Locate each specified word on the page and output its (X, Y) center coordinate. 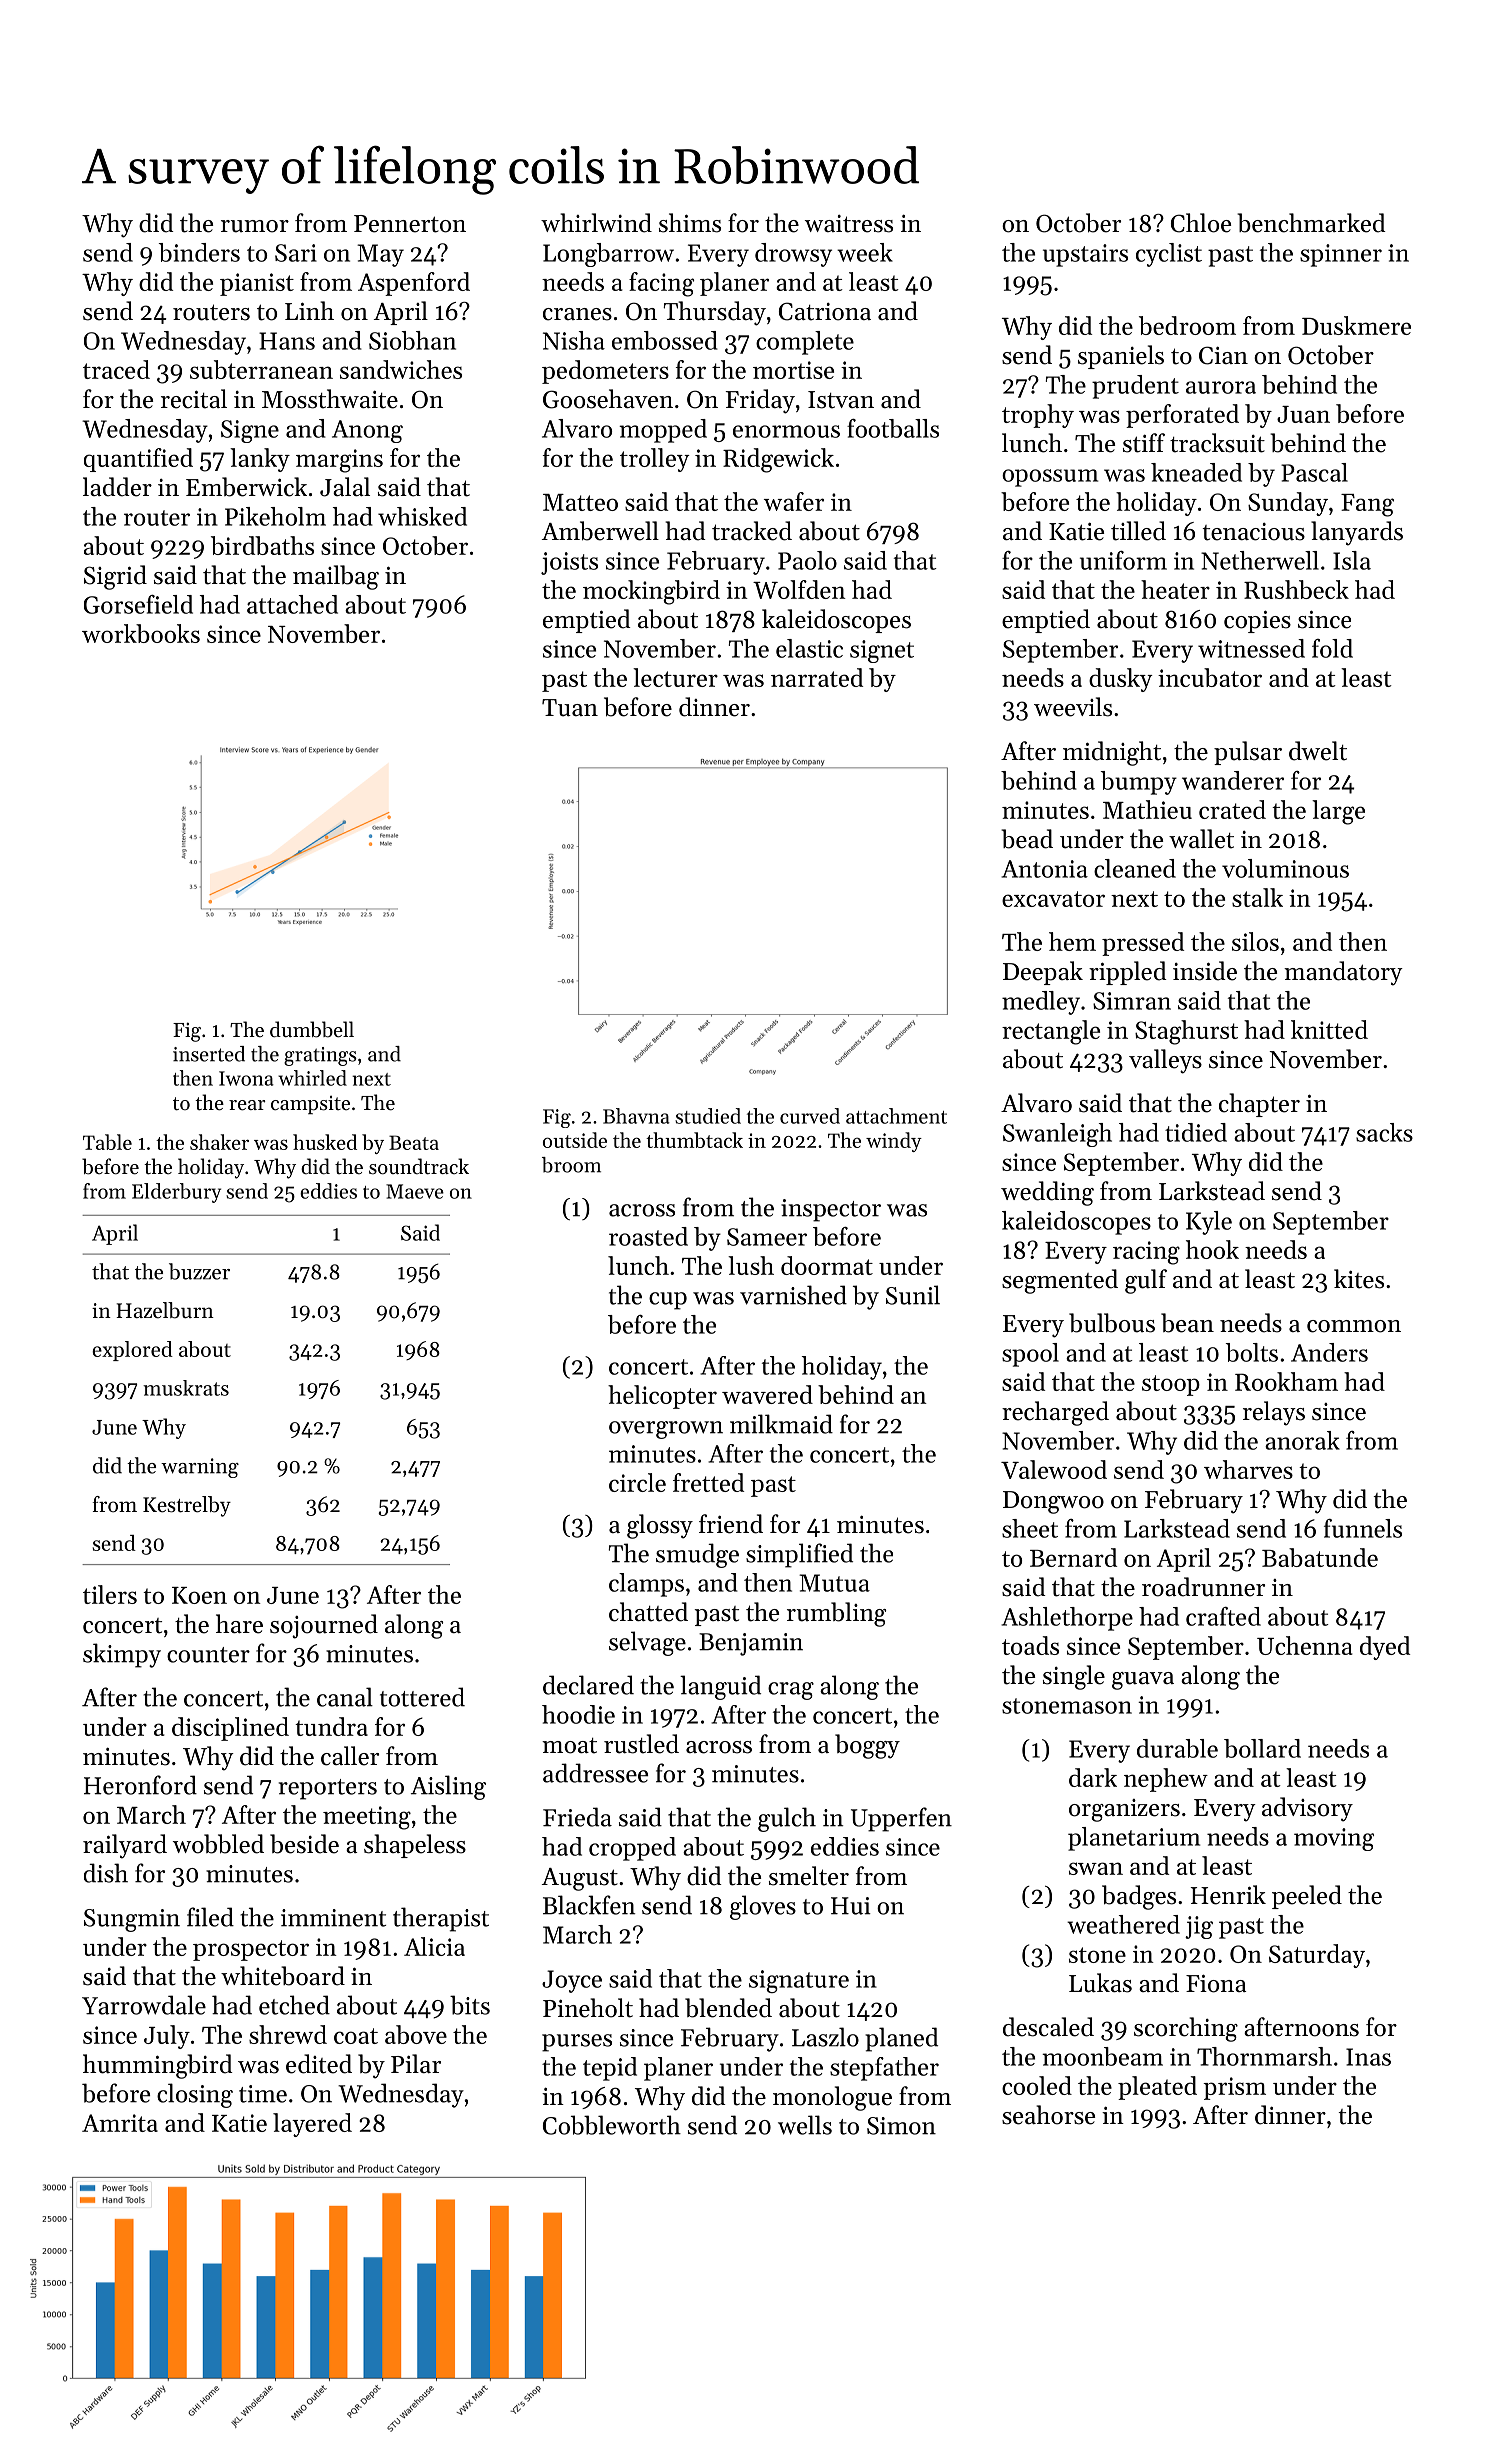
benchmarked (1311, 223)
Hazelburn (165, 1310)
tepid (610, 2069)
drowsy (793, 255)
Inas (1368, 2057)
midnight (1112, 753)
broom (571, 1165)
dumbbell (312, 1029)
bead (1027, 839)
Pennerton (410, 224)
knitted (1329, 1029)
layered (312, 2125)
